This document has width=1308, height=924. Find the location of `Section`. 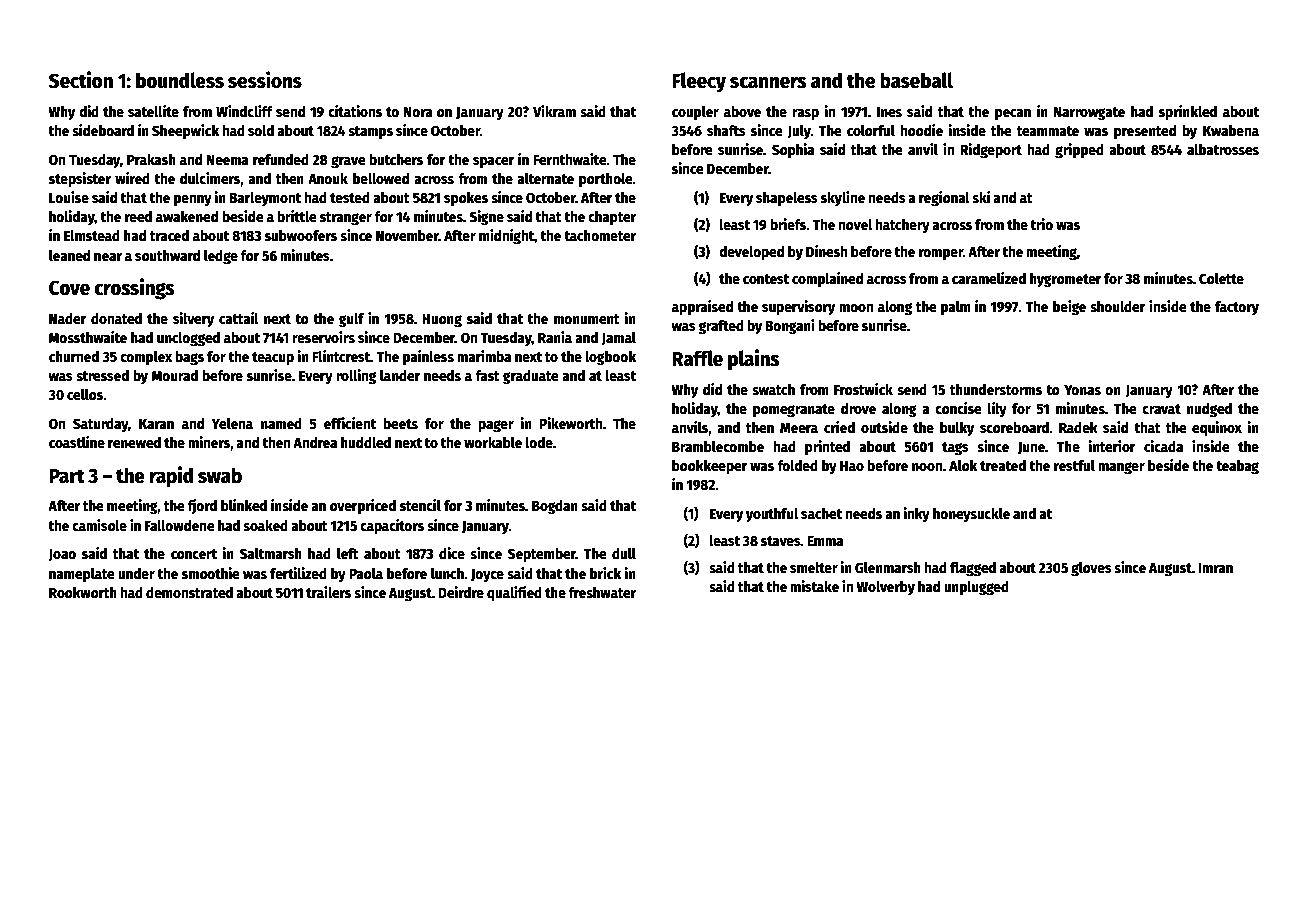

Section is located at coordinates (81, 80).
